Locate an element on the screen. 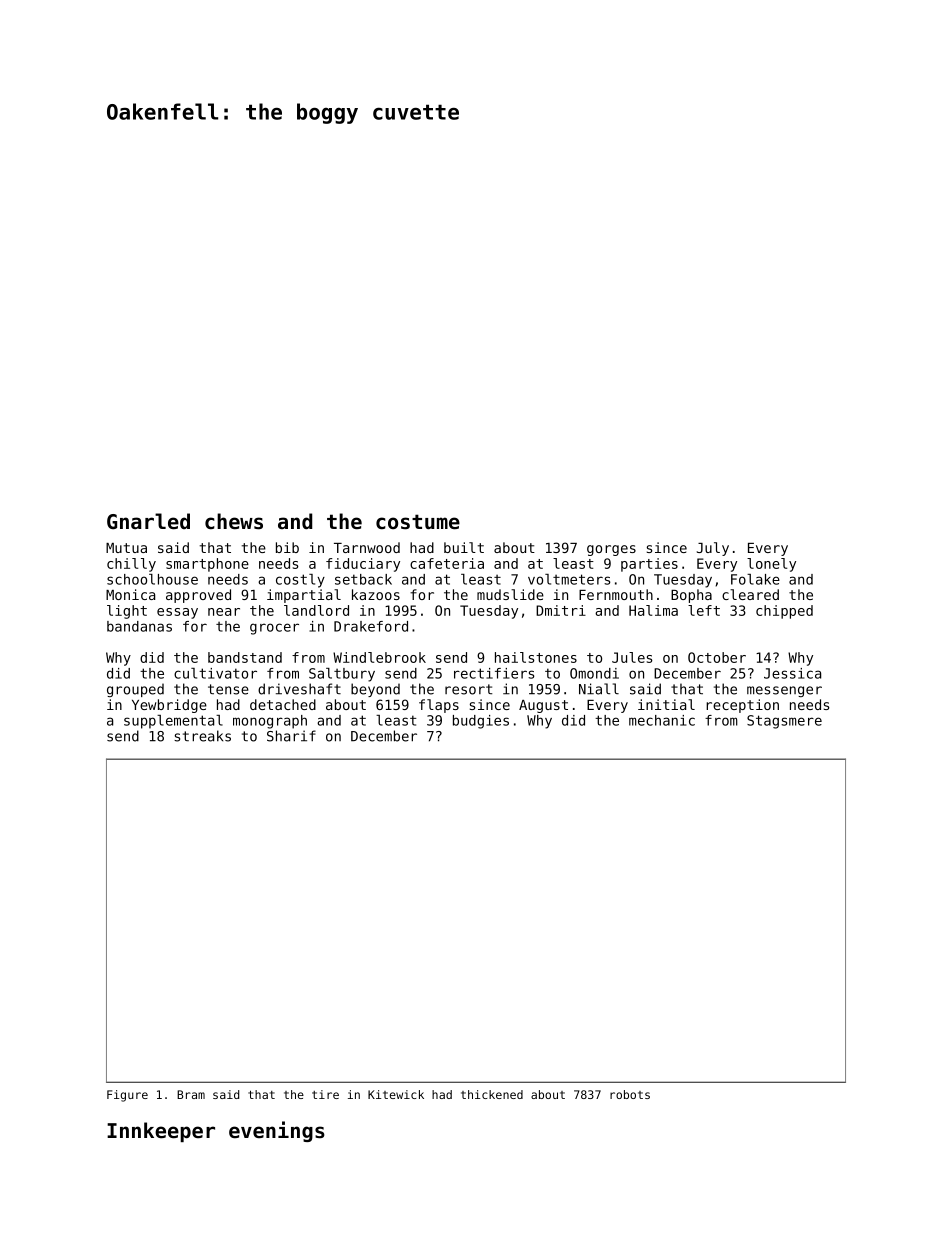 The width and height of the screenshot is (952, 1233). Bram is located at coordinates (191, 1094).
